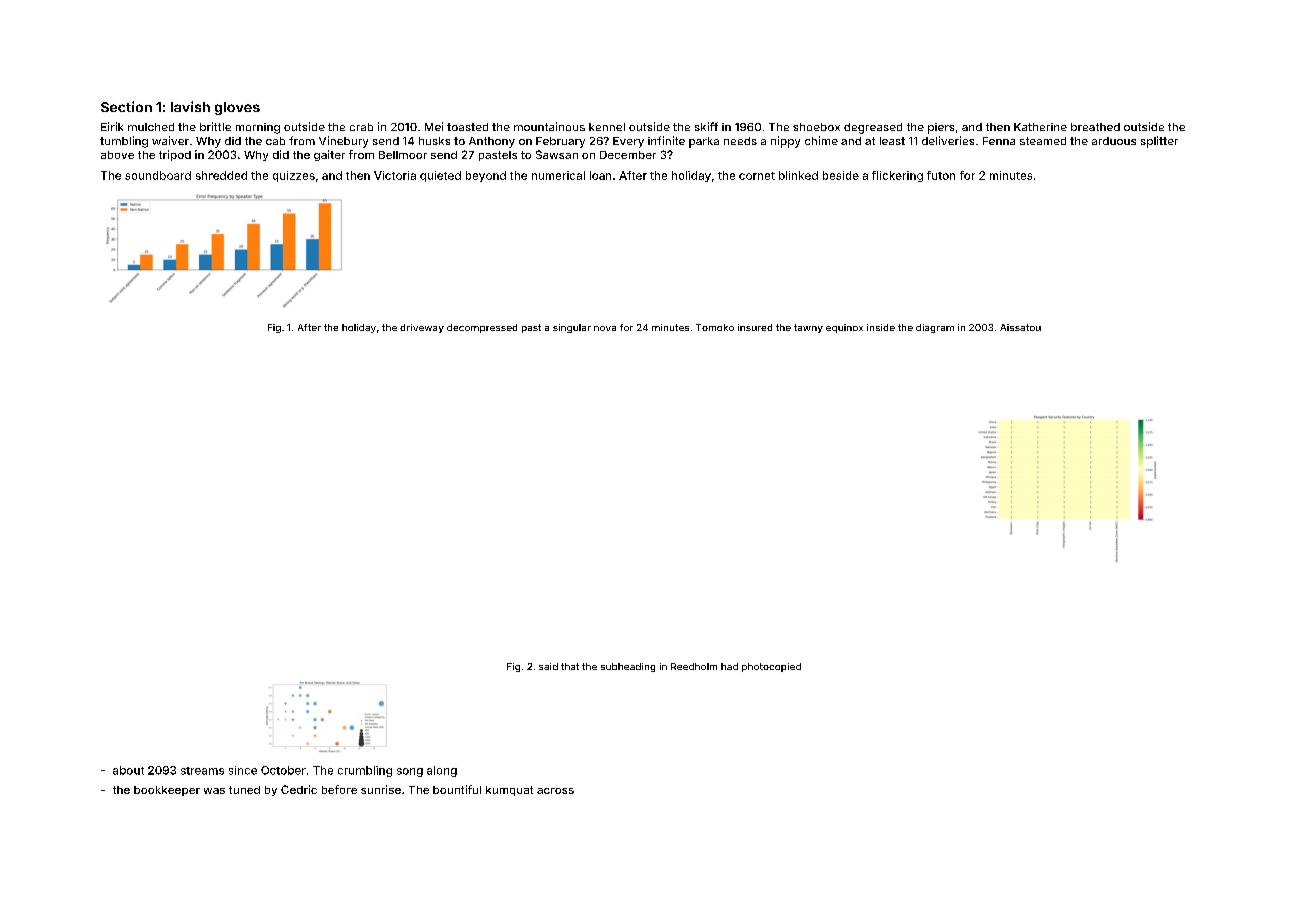 The image size is (1308, 924). I want to click on photocopied, so click(771, 667).
